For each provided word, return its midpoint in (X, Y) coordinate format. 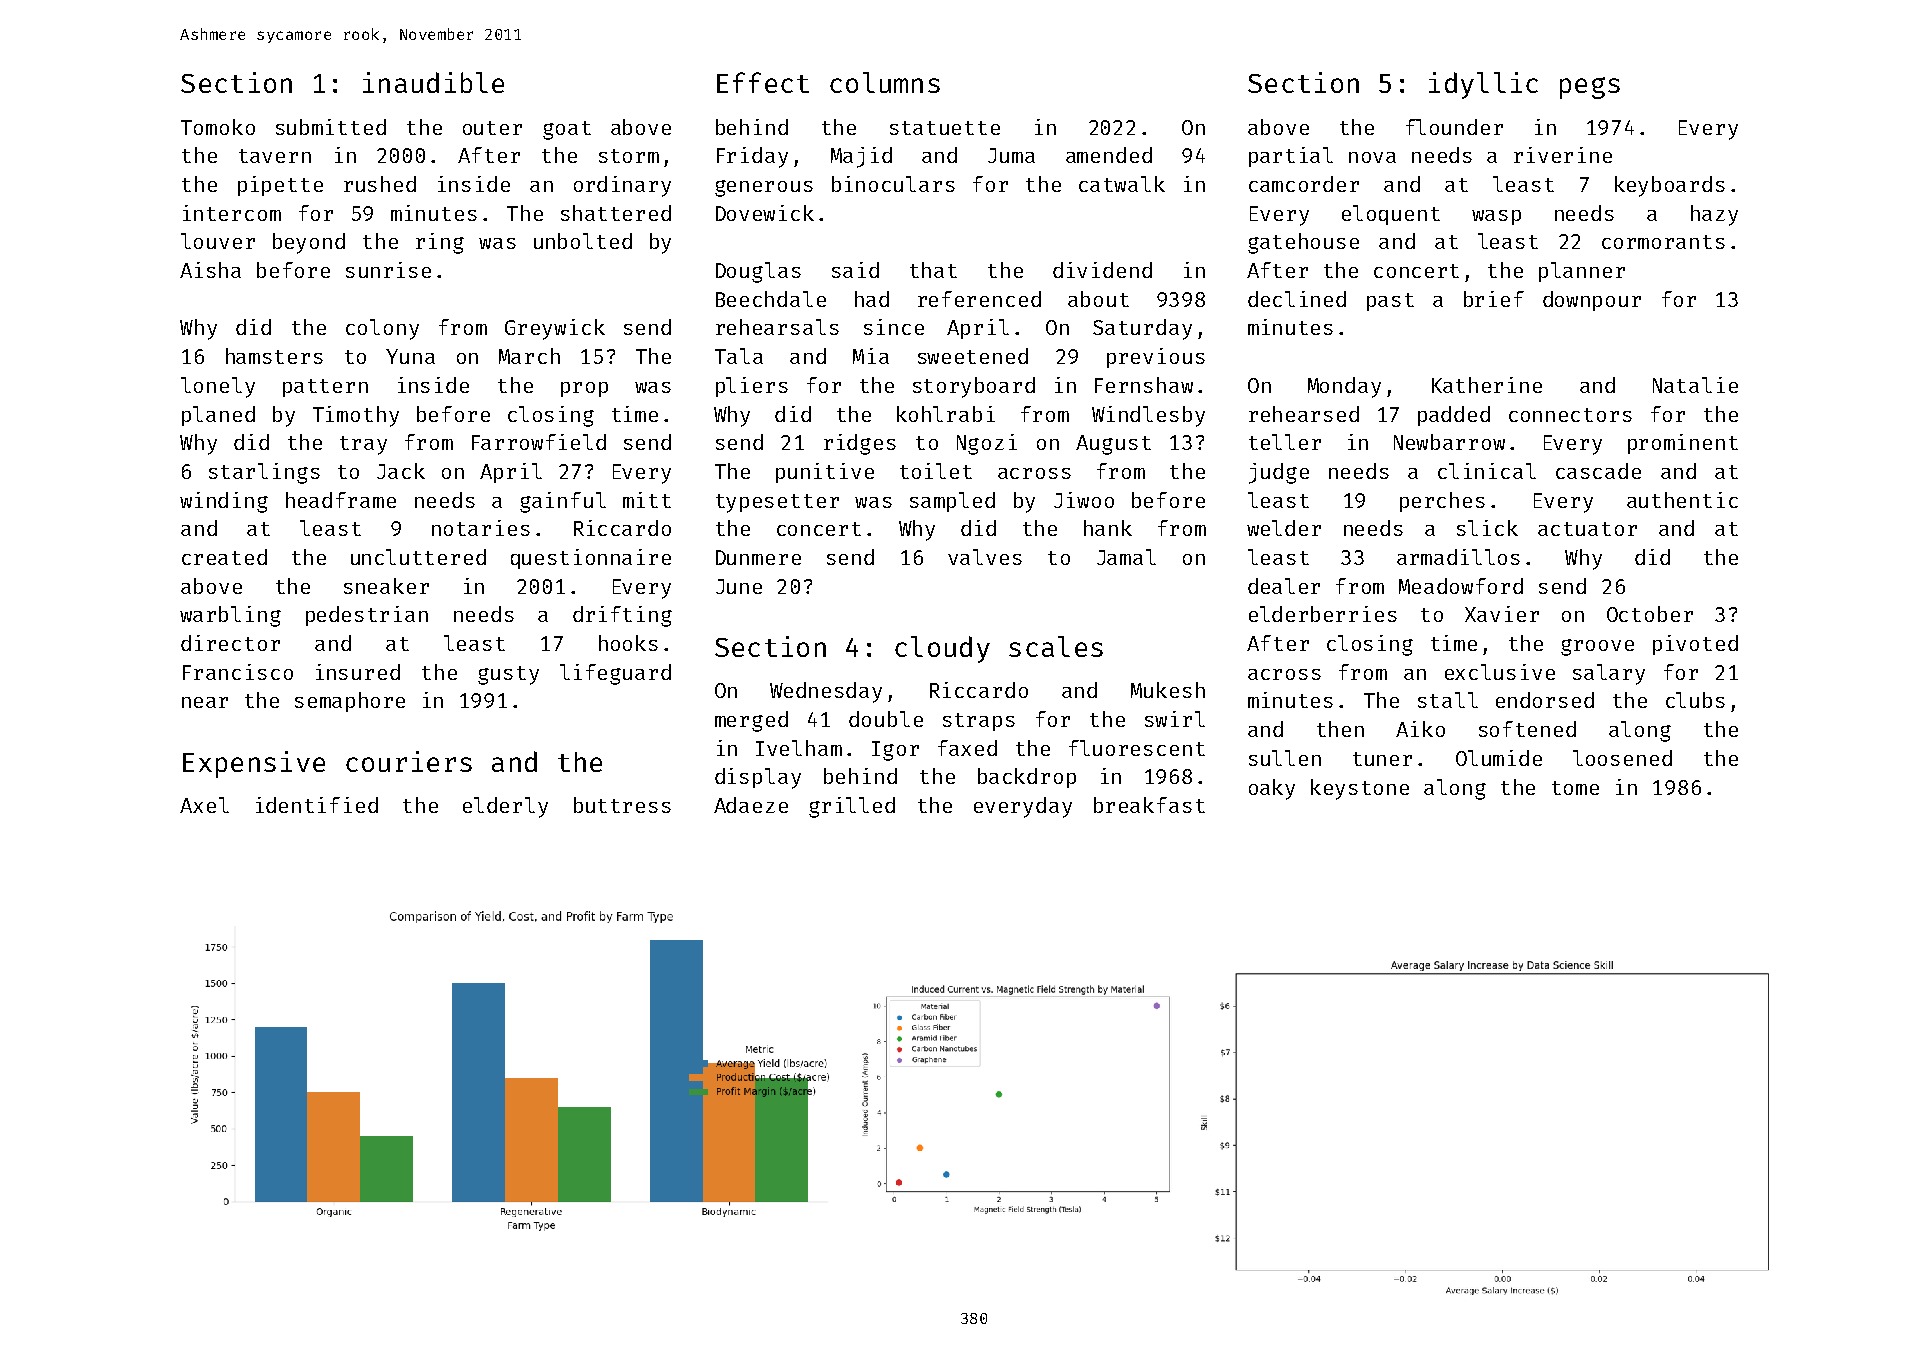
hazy (1714, 215)
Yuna (410, 356)
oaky (1272, 789)
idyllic (1483, 85)
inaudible (433, 82)
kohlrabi (946, 414)
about (1098, 299)
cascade (1598, 471)
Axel (204, 805)
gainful (563, 502)
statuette (945, 128)
